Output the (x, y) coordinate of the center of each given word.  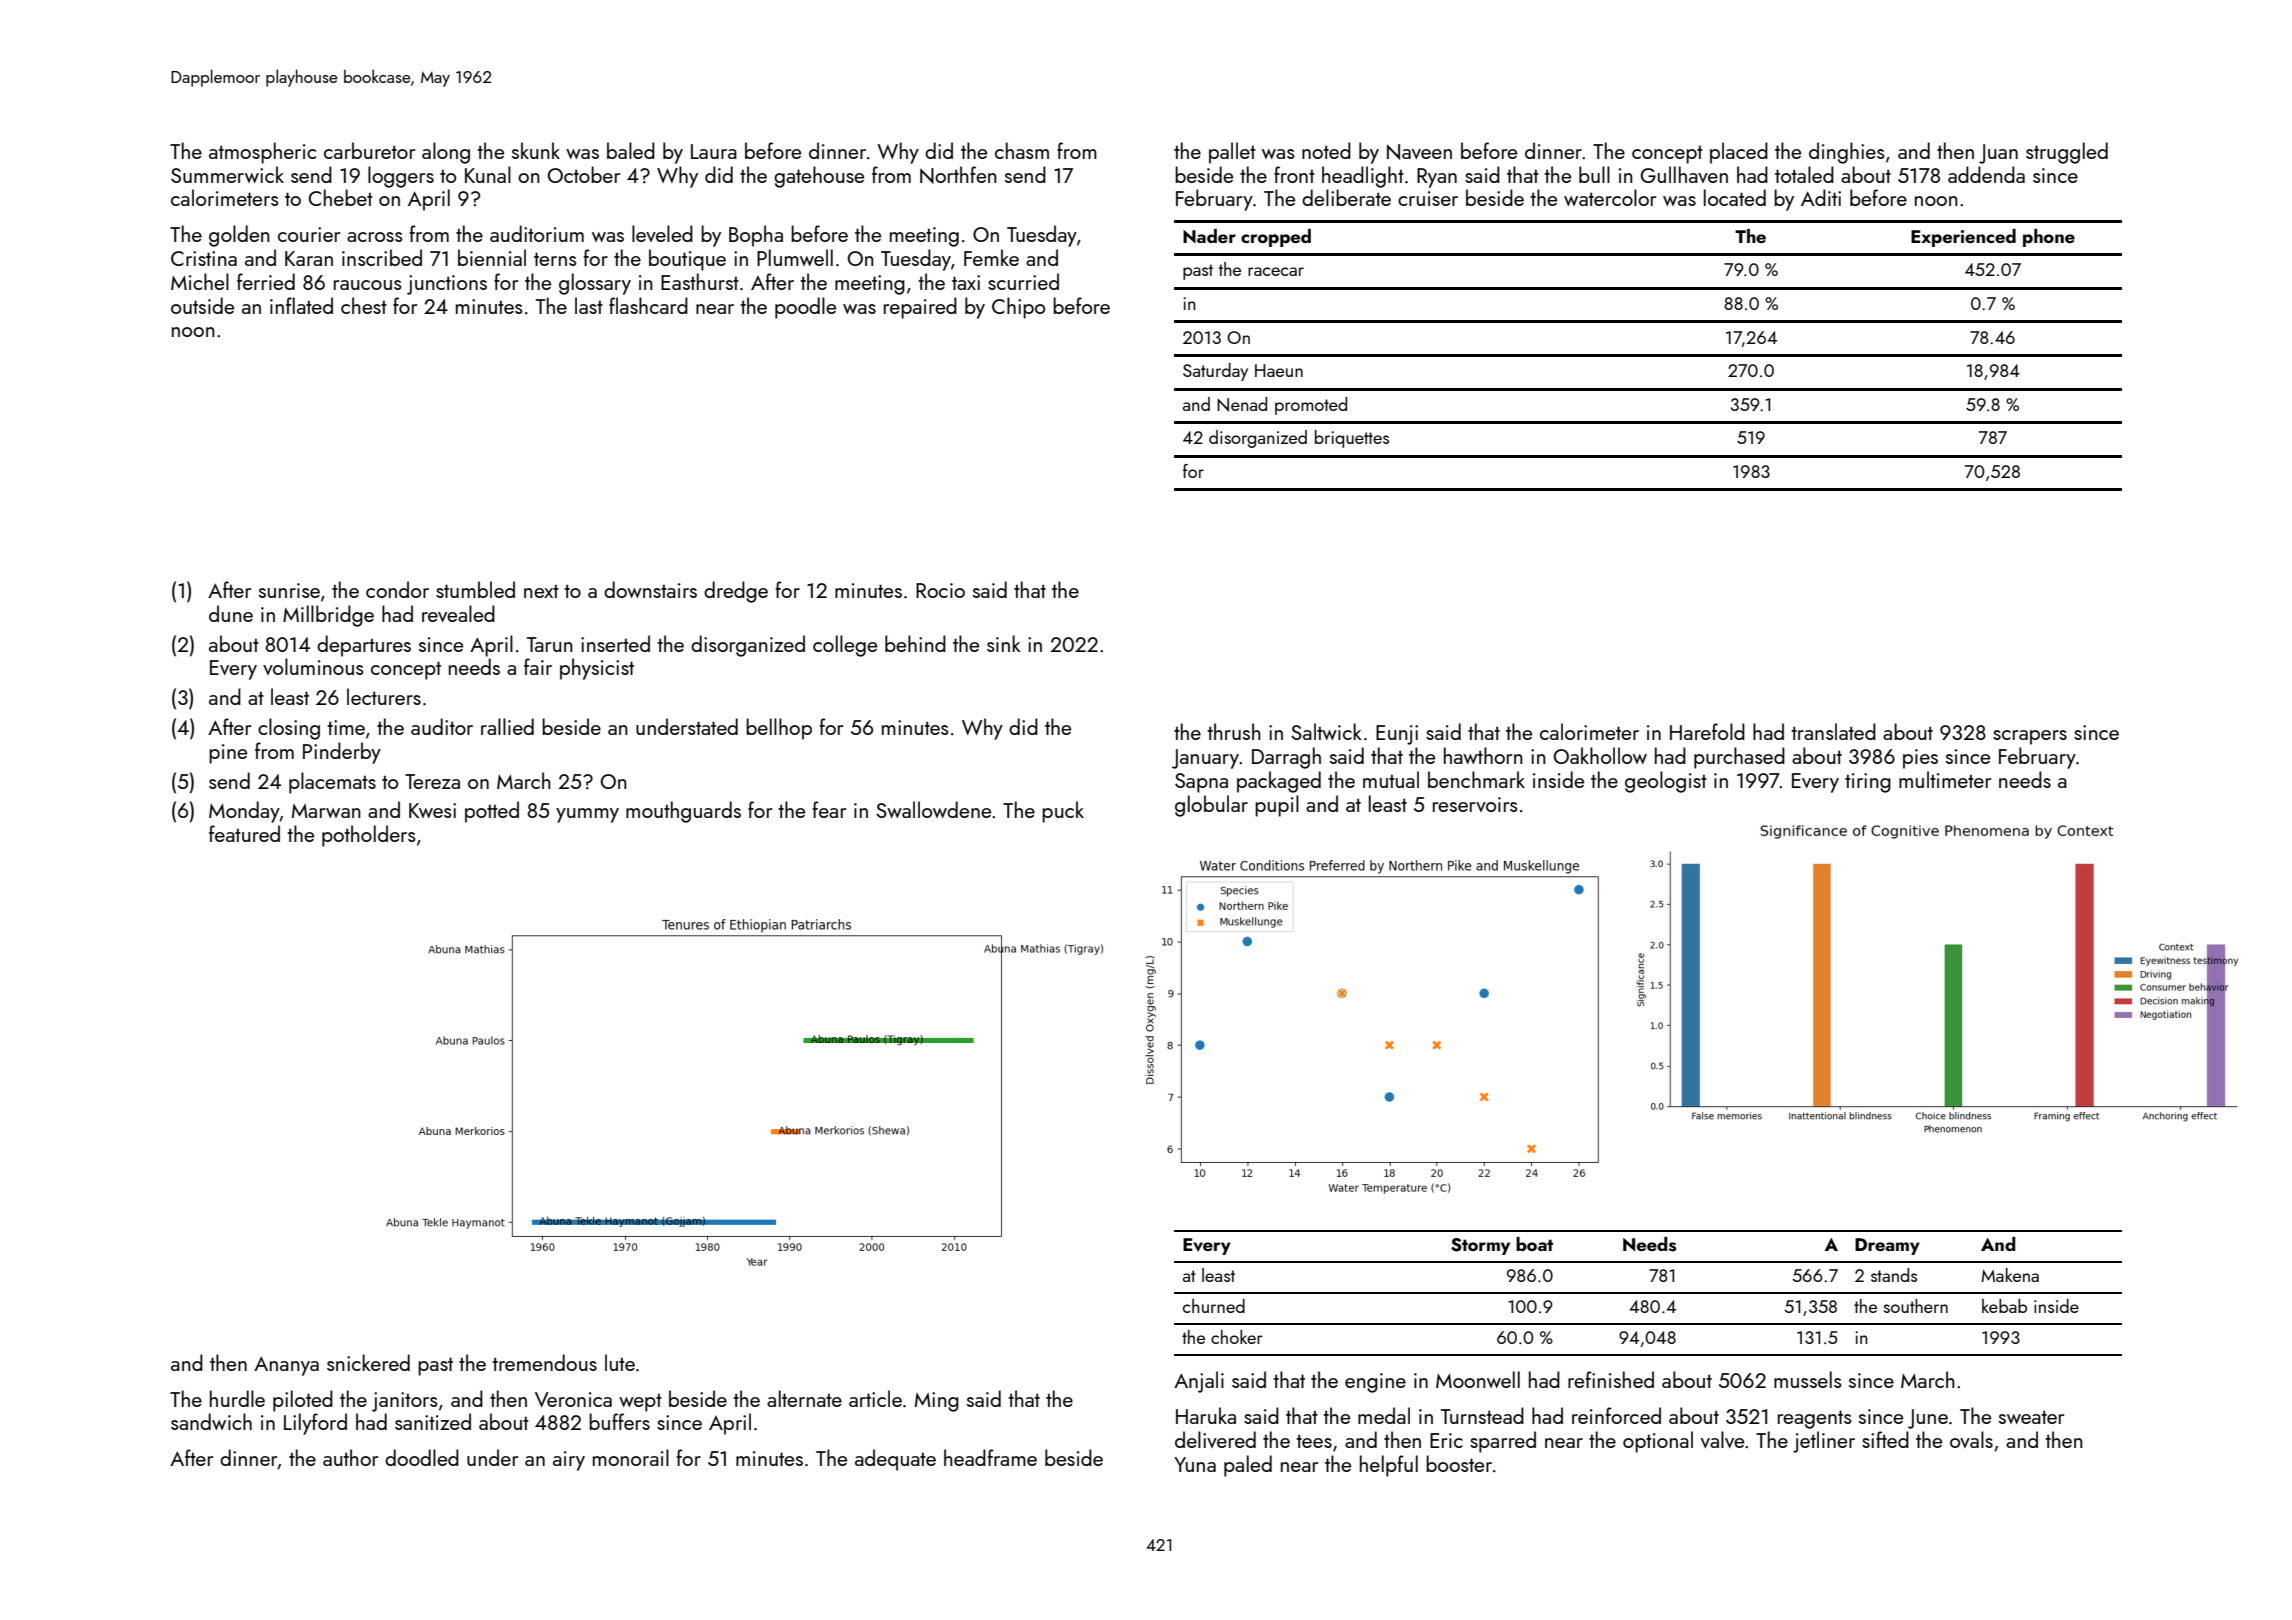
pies (1920, 759)
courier (309, 234)
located (1735, 197)
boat (1534, 1244)
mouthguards (683, 812)
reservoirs (1475, 804)
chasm (1022, 150)
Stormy (1480, 1246)
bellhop (779, 729)
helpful (1389, 1466)
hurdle (237, 1398)
